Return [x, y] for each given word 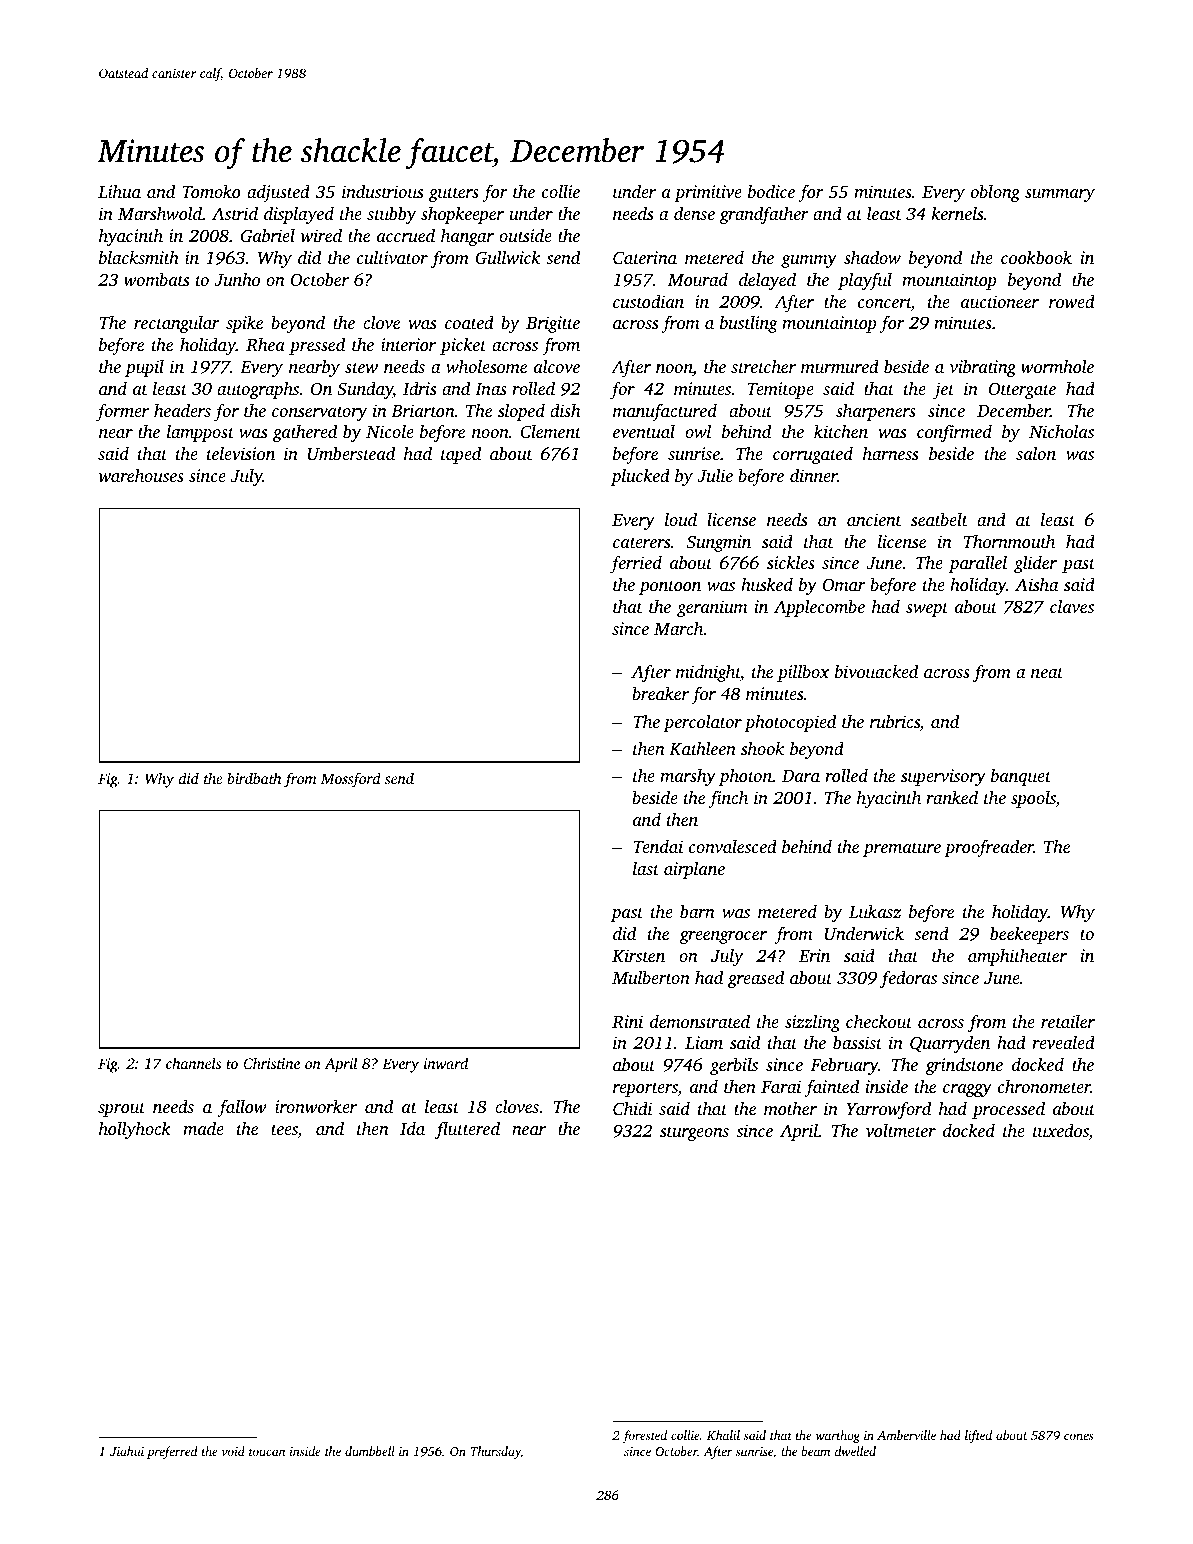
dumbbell [370, 1451]
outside [525, 235]
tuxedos [1061, 1132]
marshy [688, 777]
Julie [715, 476]
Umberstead [351, 453]
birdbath [254, 778]
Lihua [119, 191]
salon [1036, 453]
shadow [872, 257]
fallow [242, 1108]
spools [1033, 799]
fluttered [467, 1130]
